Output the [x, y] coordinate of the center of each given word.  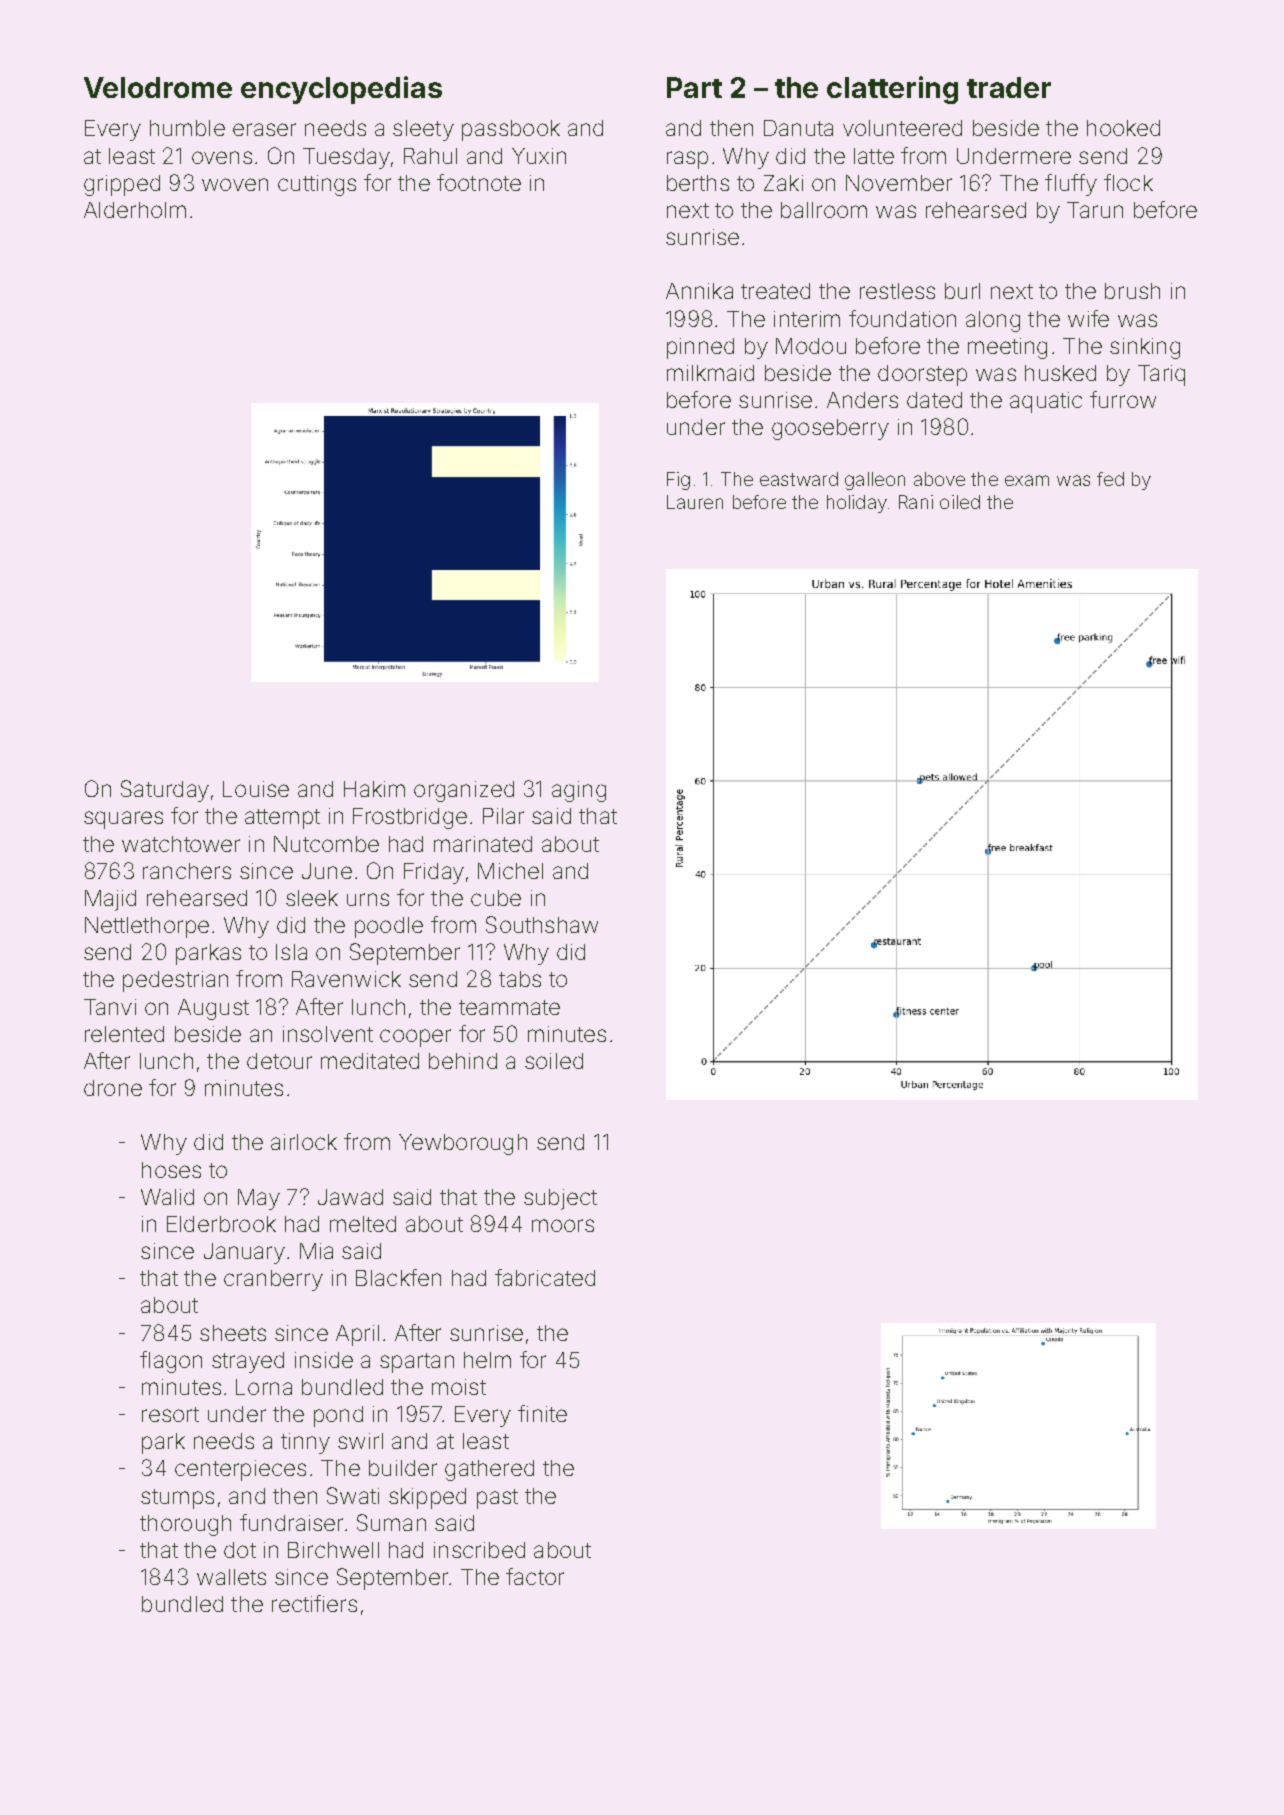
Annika [699, 291]
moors [563, 1225]
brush [1132, 291]
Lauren [695, 502]
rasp [687, 160]
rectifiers [314, 1603]
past [497, 1499]
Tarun [1095, 210]
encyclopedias [341, 90]
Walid [167, 1197]
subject [560, 1199]
